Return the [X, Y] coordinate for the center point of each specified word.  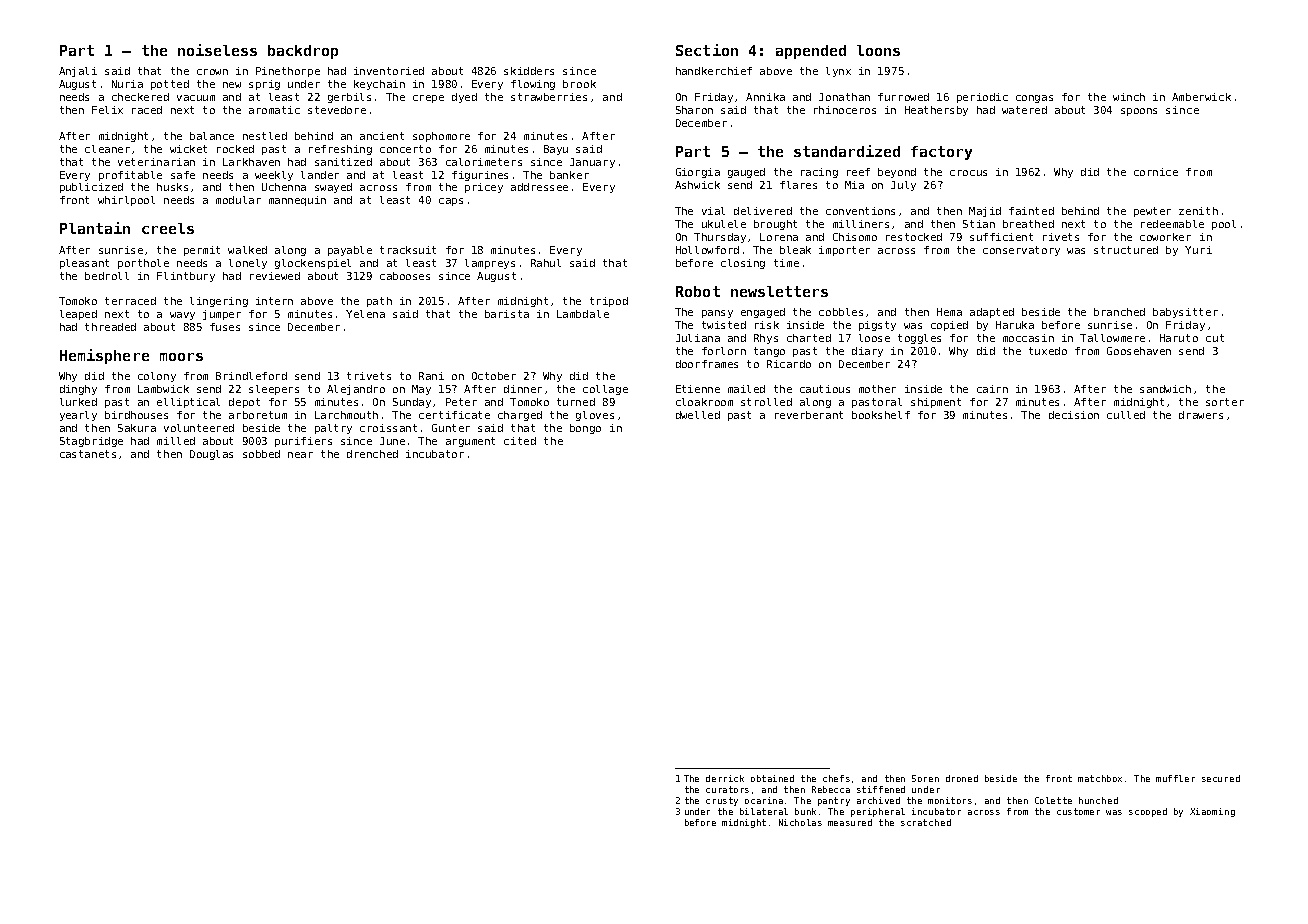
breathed [1028, 224]
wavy [182, 316]
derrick [725, 778]
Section [707, 50]
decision [1074, 415]
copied [949, 326]
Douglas [211, 455]
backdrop [303, 52]
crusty [722, 801]
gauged [746, 173]
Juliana [698, 338]
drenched [372, 454]
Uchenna [284, 187]
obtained [772, 778]
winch [1129, 97]
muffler [1175, 778]
